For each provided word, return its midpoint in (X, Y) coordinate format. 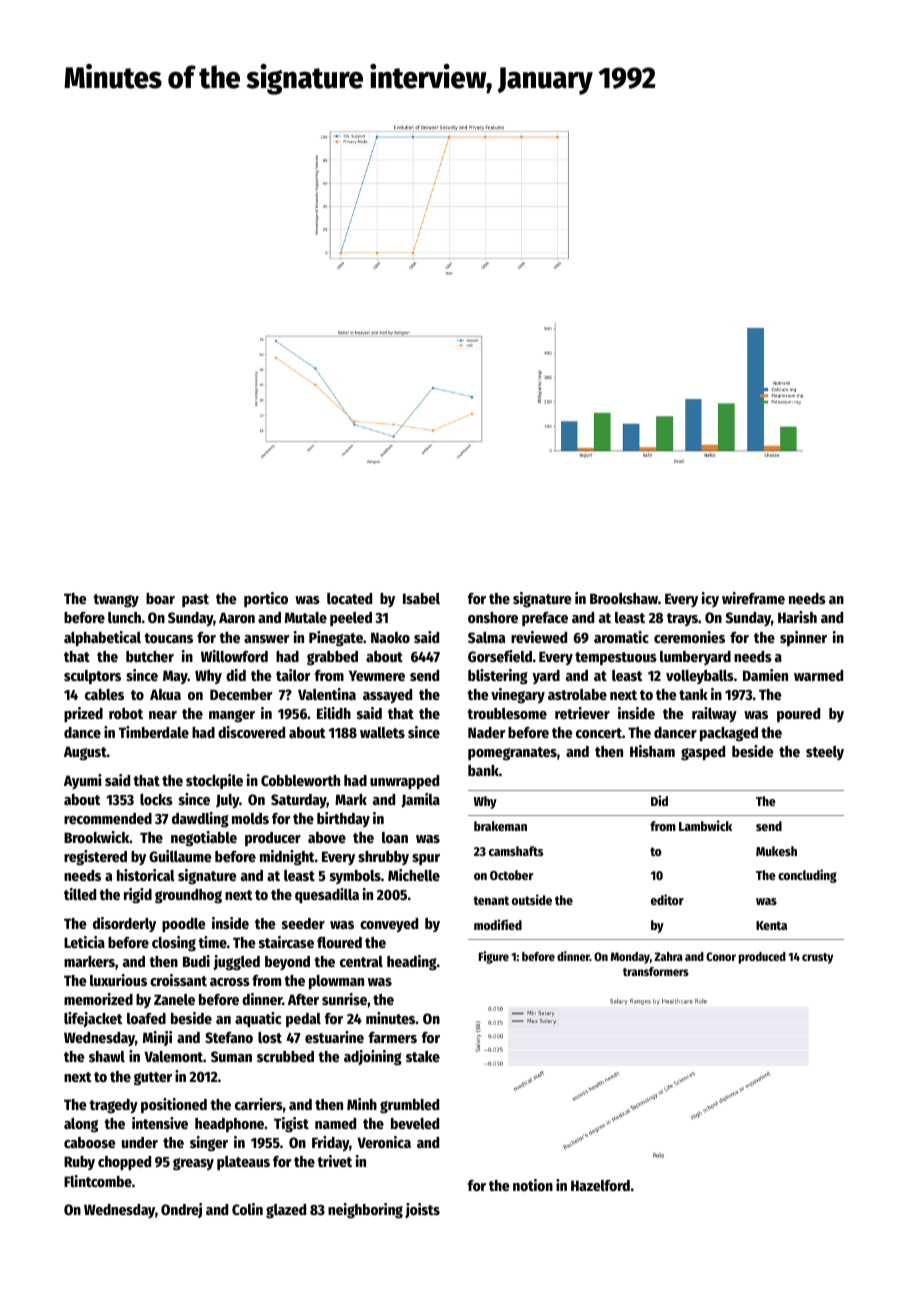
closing (174, 944)
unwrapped (404, 782)
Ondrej (181, 1210)
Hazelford (600, 1185)
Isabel (421, 598)
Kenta (771, 925)
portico (266, 599)
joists (422, 1210)
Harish (797, 617)
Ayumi (83, 781)
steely (825, 753)
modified (498, 924)
